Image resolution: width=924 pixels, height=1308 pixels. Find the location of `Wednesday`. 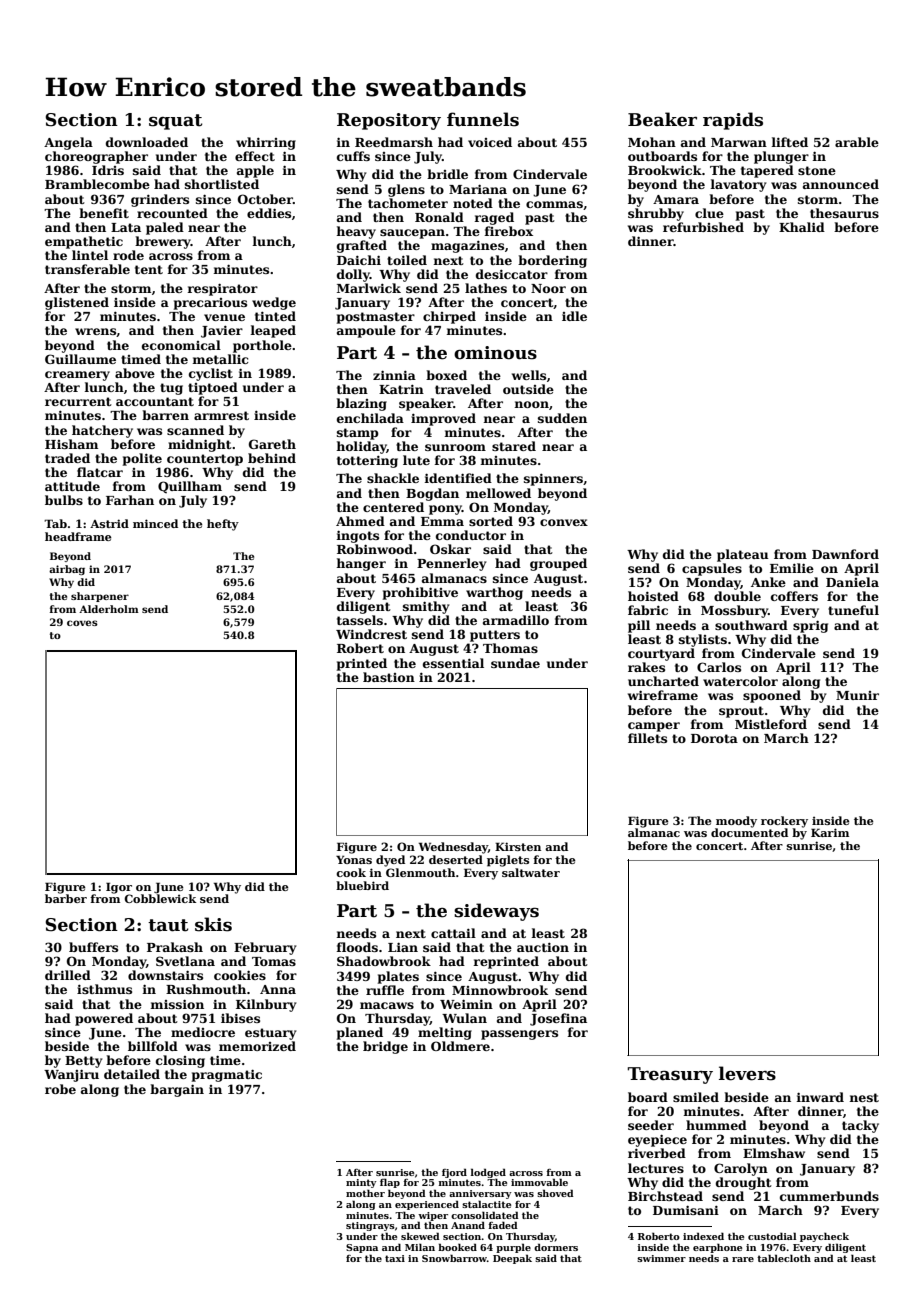

Wednesday is located at coordinates (453, 848).
